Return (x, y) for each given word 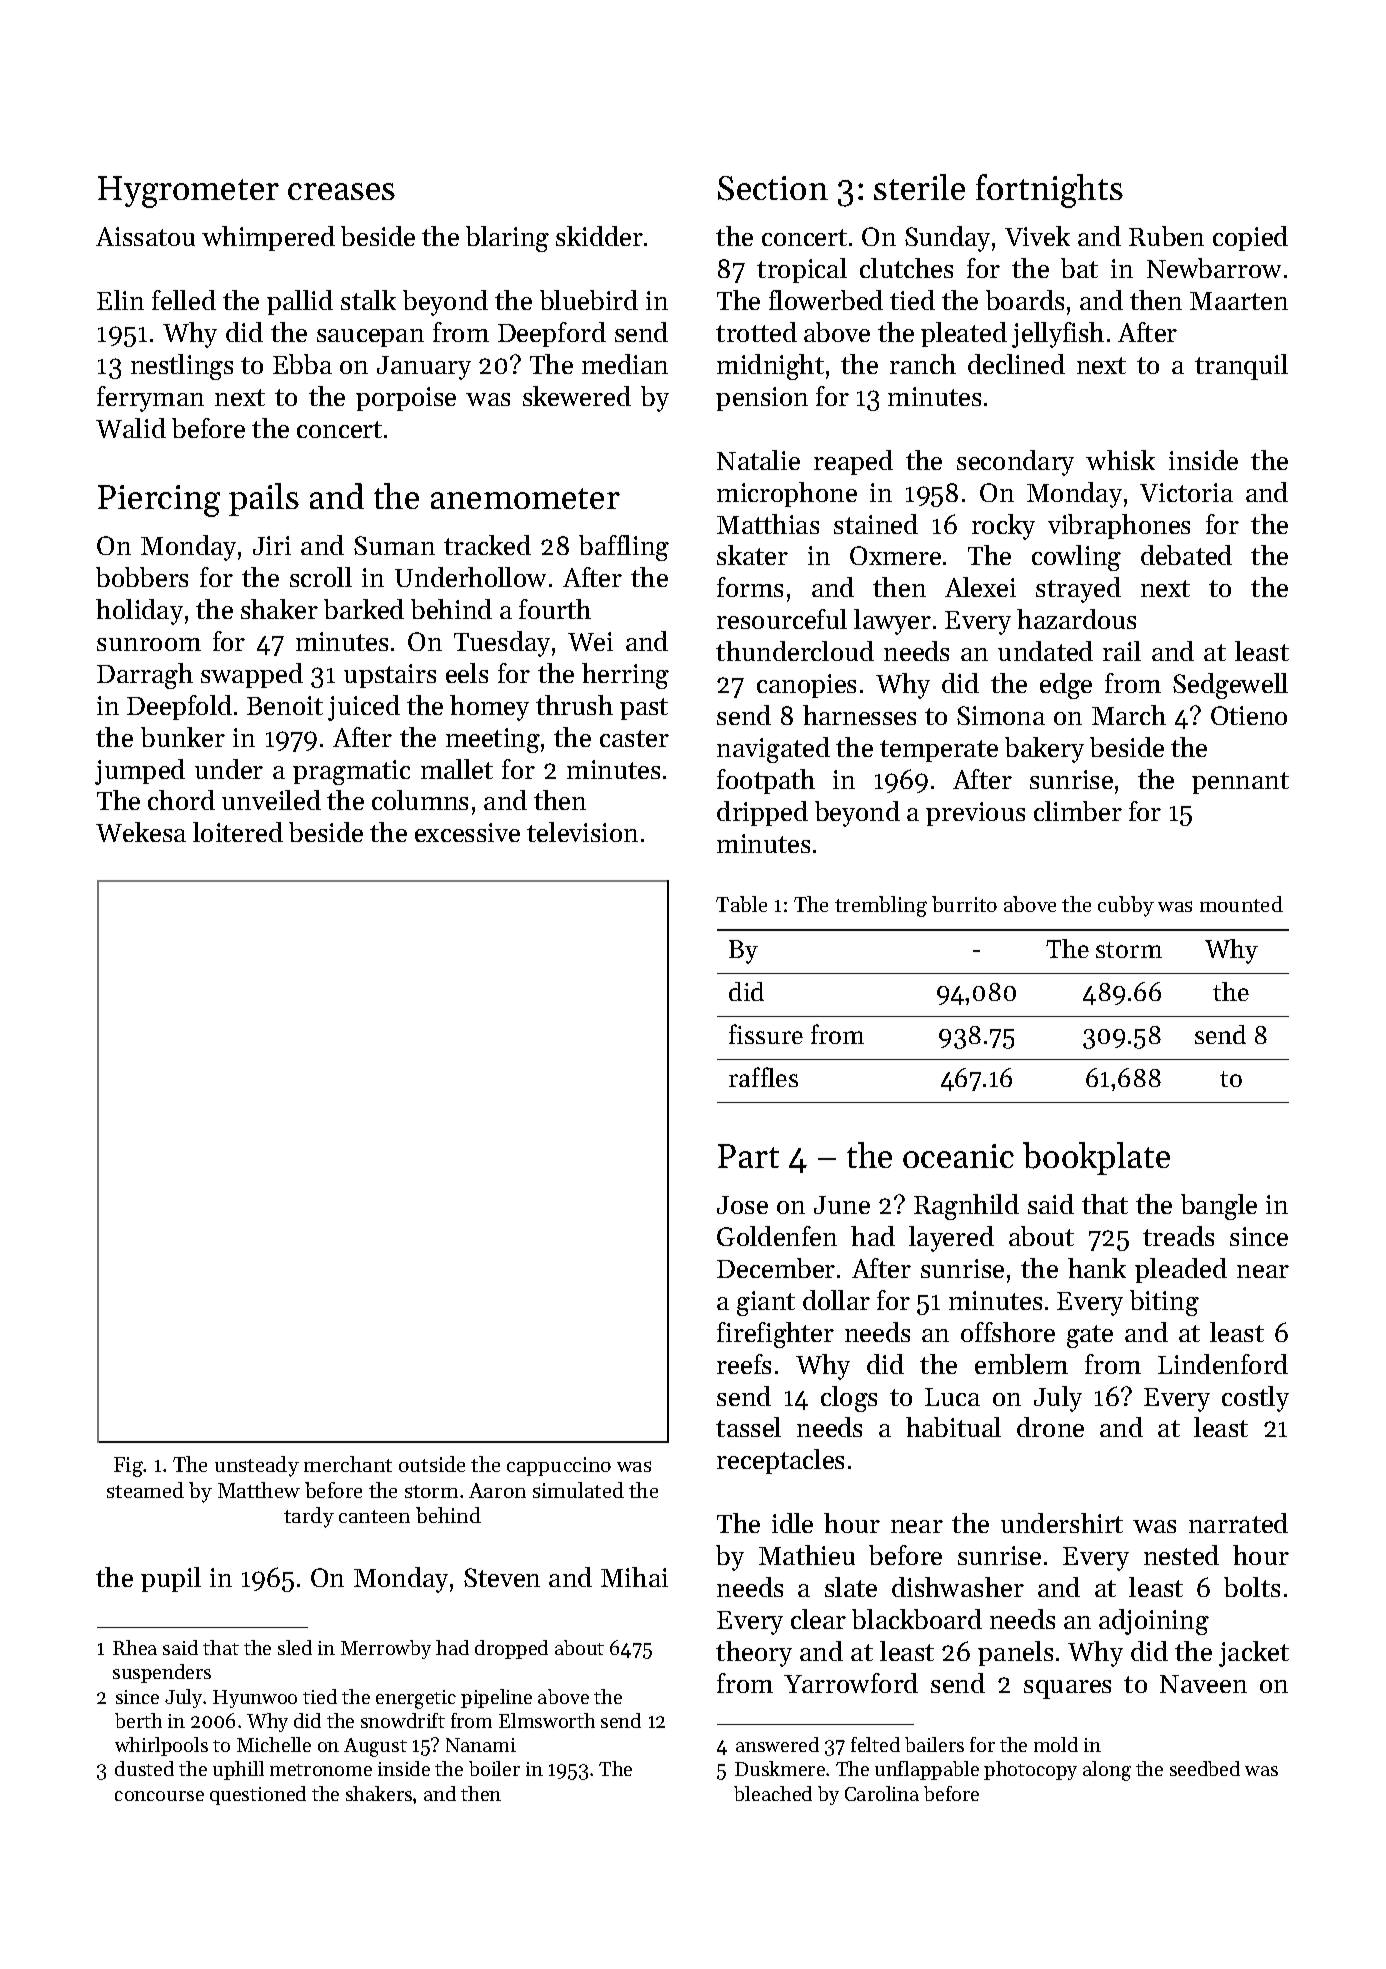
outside (432, 1464)
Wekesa (141, 832)
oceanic (958, 1156)
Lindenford (1223, 1364)
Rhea (135, 1647)
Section (773, 188)
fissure (766, 1034)
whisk (1120, 460)
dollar (836, 1300)
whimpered (268, 238)
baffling (624, 548)
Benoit (285, 705)
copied (1250, 238)
